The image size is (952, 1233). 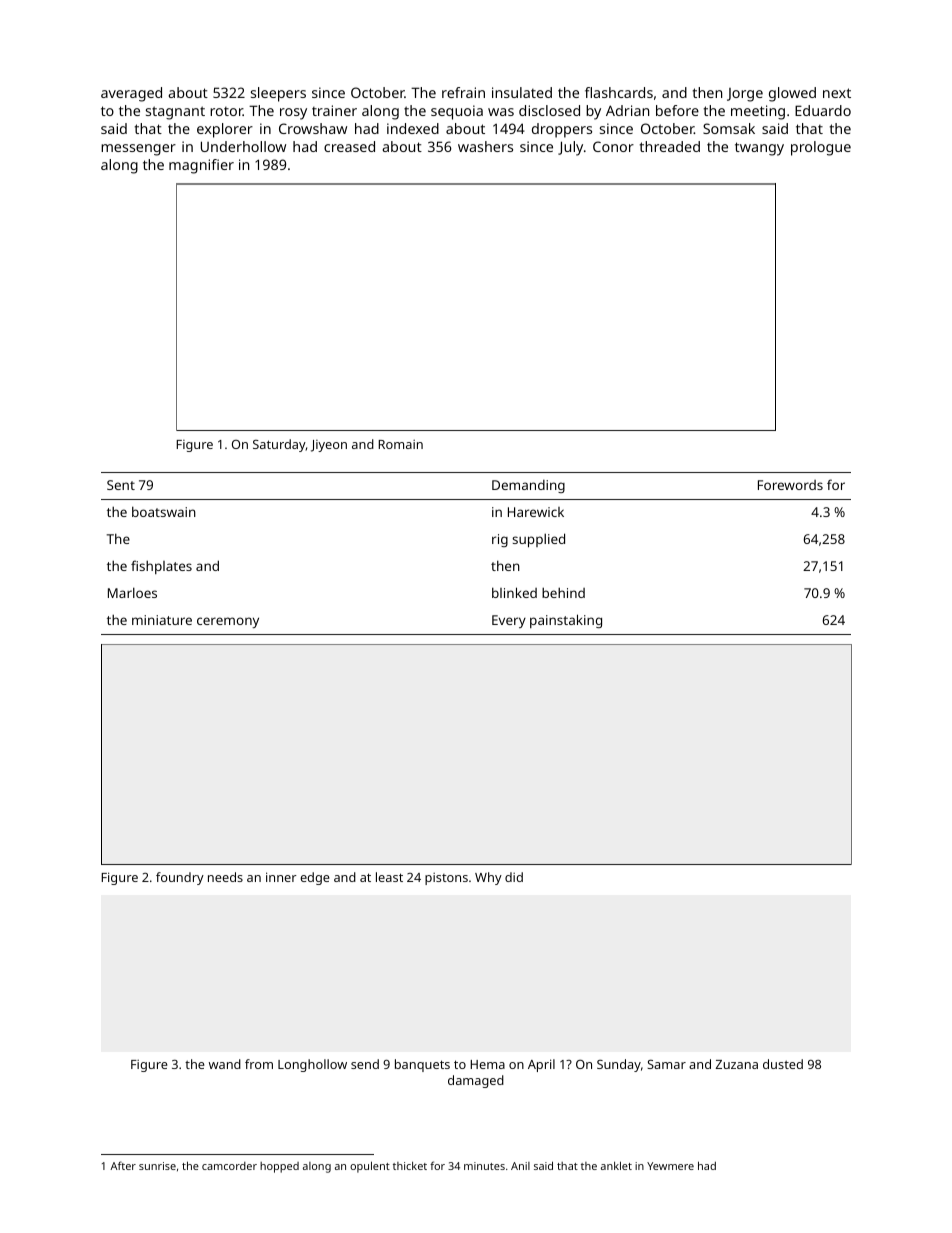 What do you see at coordinates (566, 621) in the screenshot?
I see `painstaking` at bounding box center [566, 621].
